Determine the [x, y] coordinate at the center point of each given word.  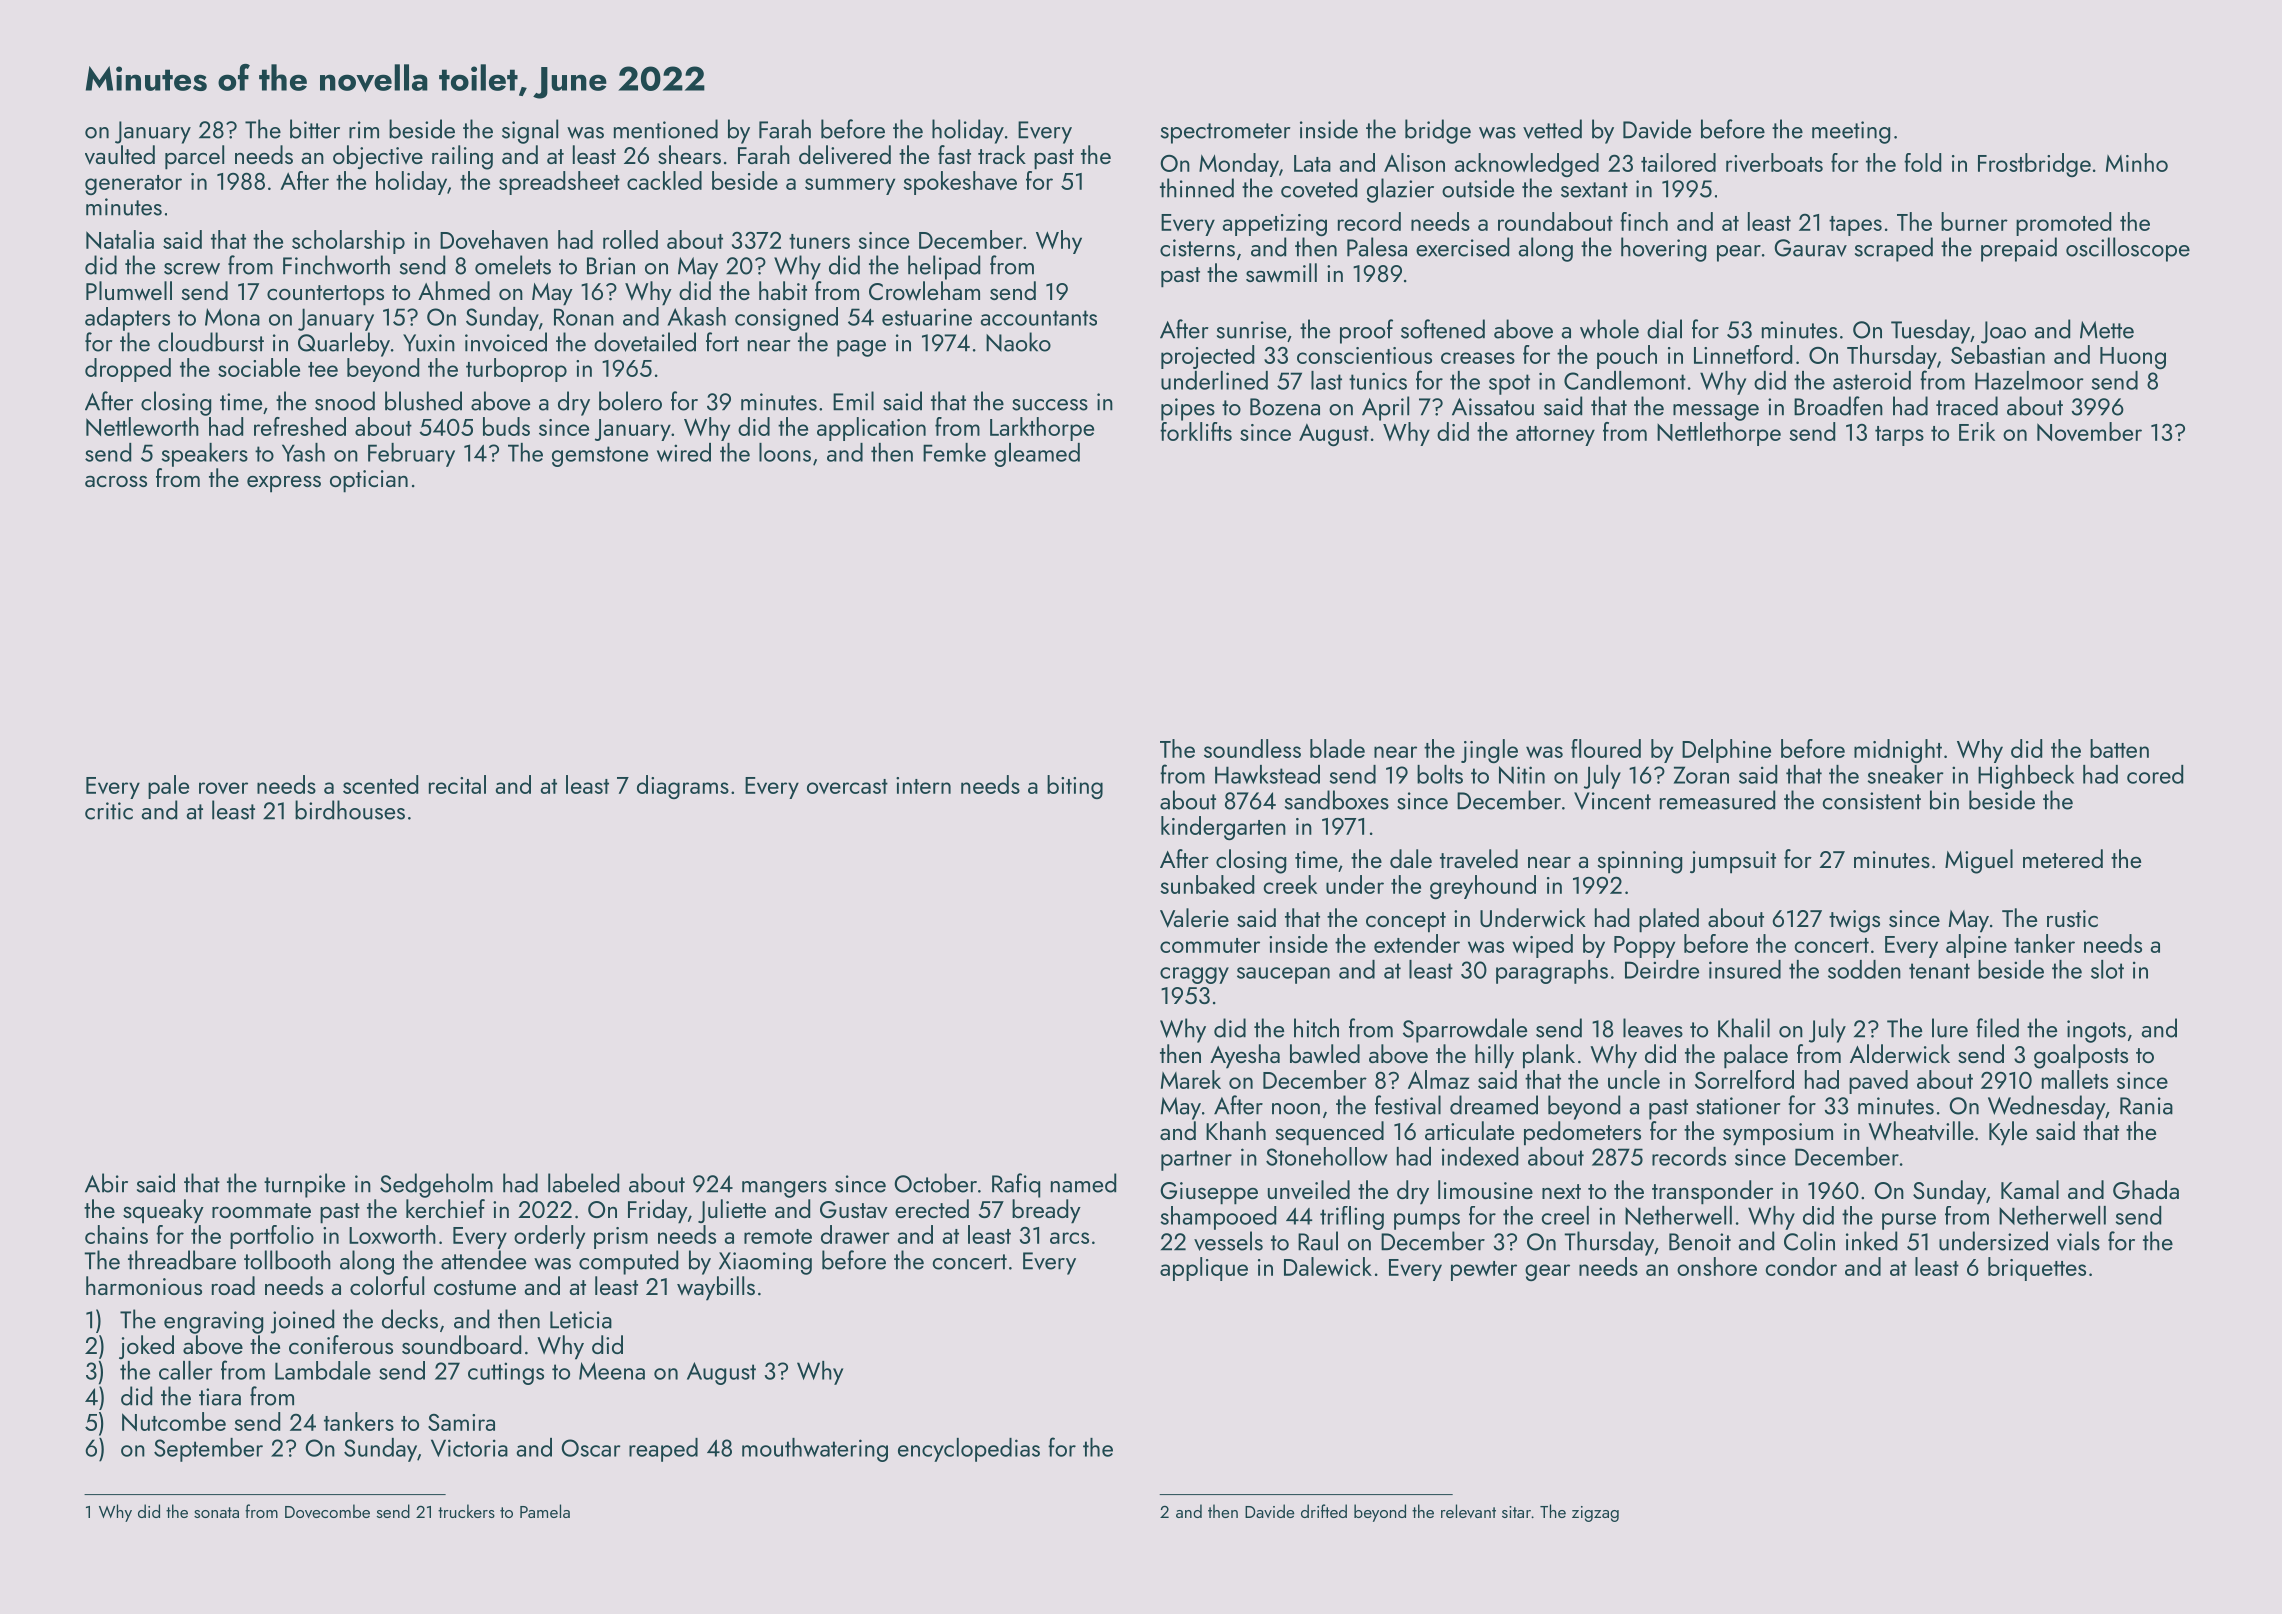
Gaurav [1810, 248]
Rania [2146, 1106]
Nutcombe [174, 1421]
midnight [1898, 751]
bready [1046, 1211]
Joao [2003, 332]
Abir [106, 1183]
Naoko [1018, 342]
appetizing [1274, 225]
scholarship [348, 242]
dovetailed [645, 342]
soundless [1252, 748]
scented [380, 784]
